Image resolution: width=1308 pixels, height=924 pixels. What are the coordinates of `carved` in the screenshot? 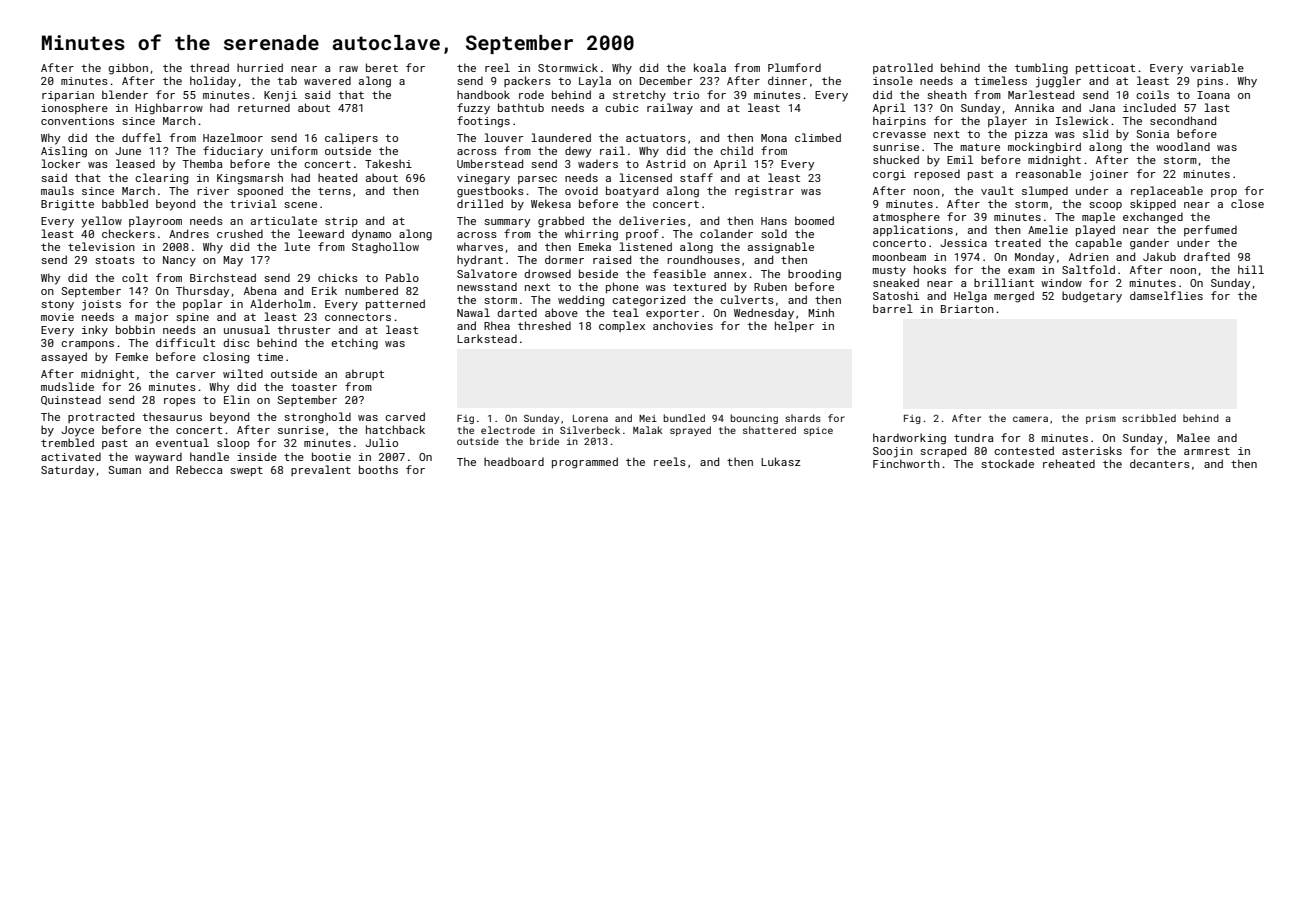 It's located at (405, 416).
